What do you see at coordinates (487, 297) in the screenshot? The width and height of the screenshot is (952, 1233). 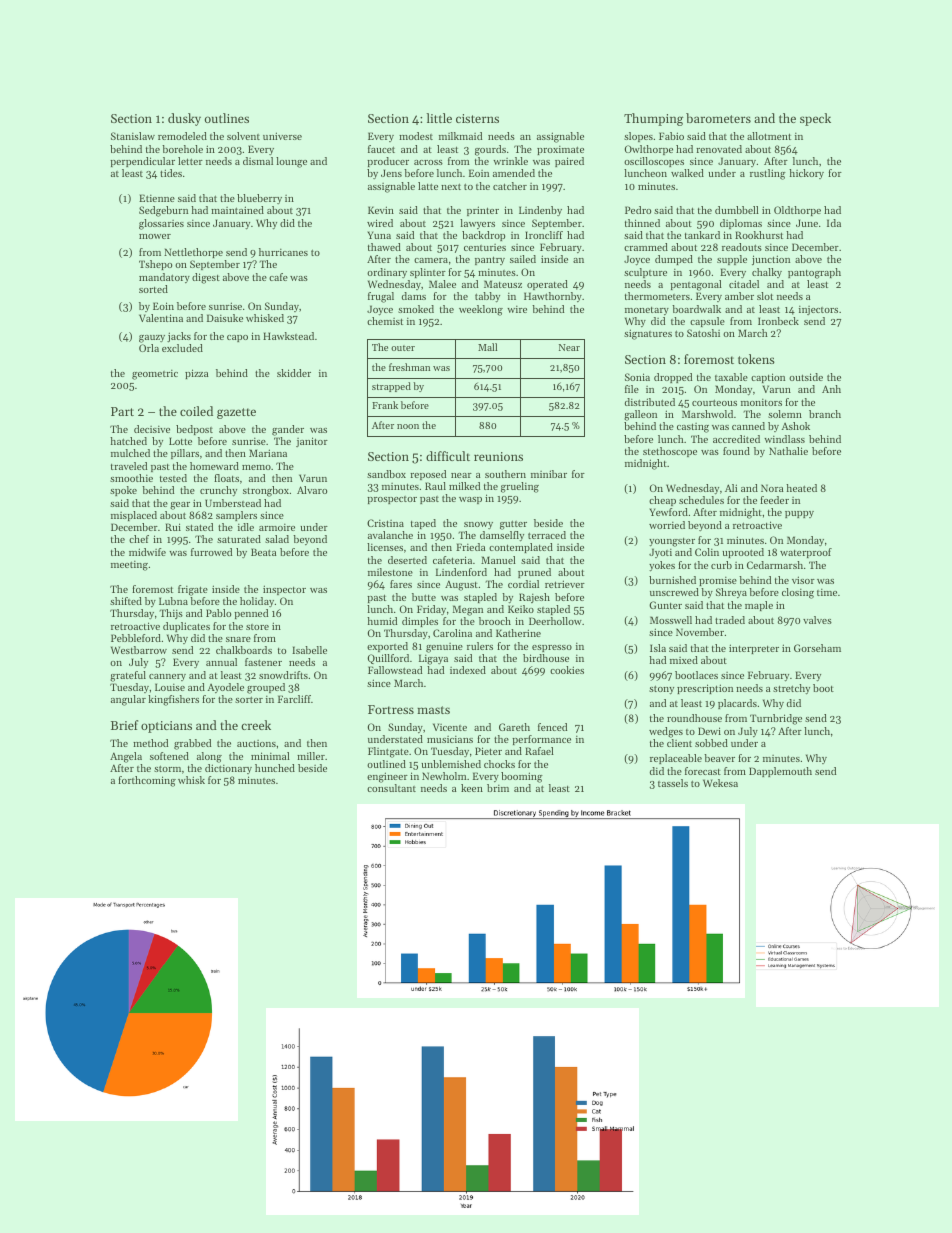 I see `tabby` at bounding box center [487, 297].
